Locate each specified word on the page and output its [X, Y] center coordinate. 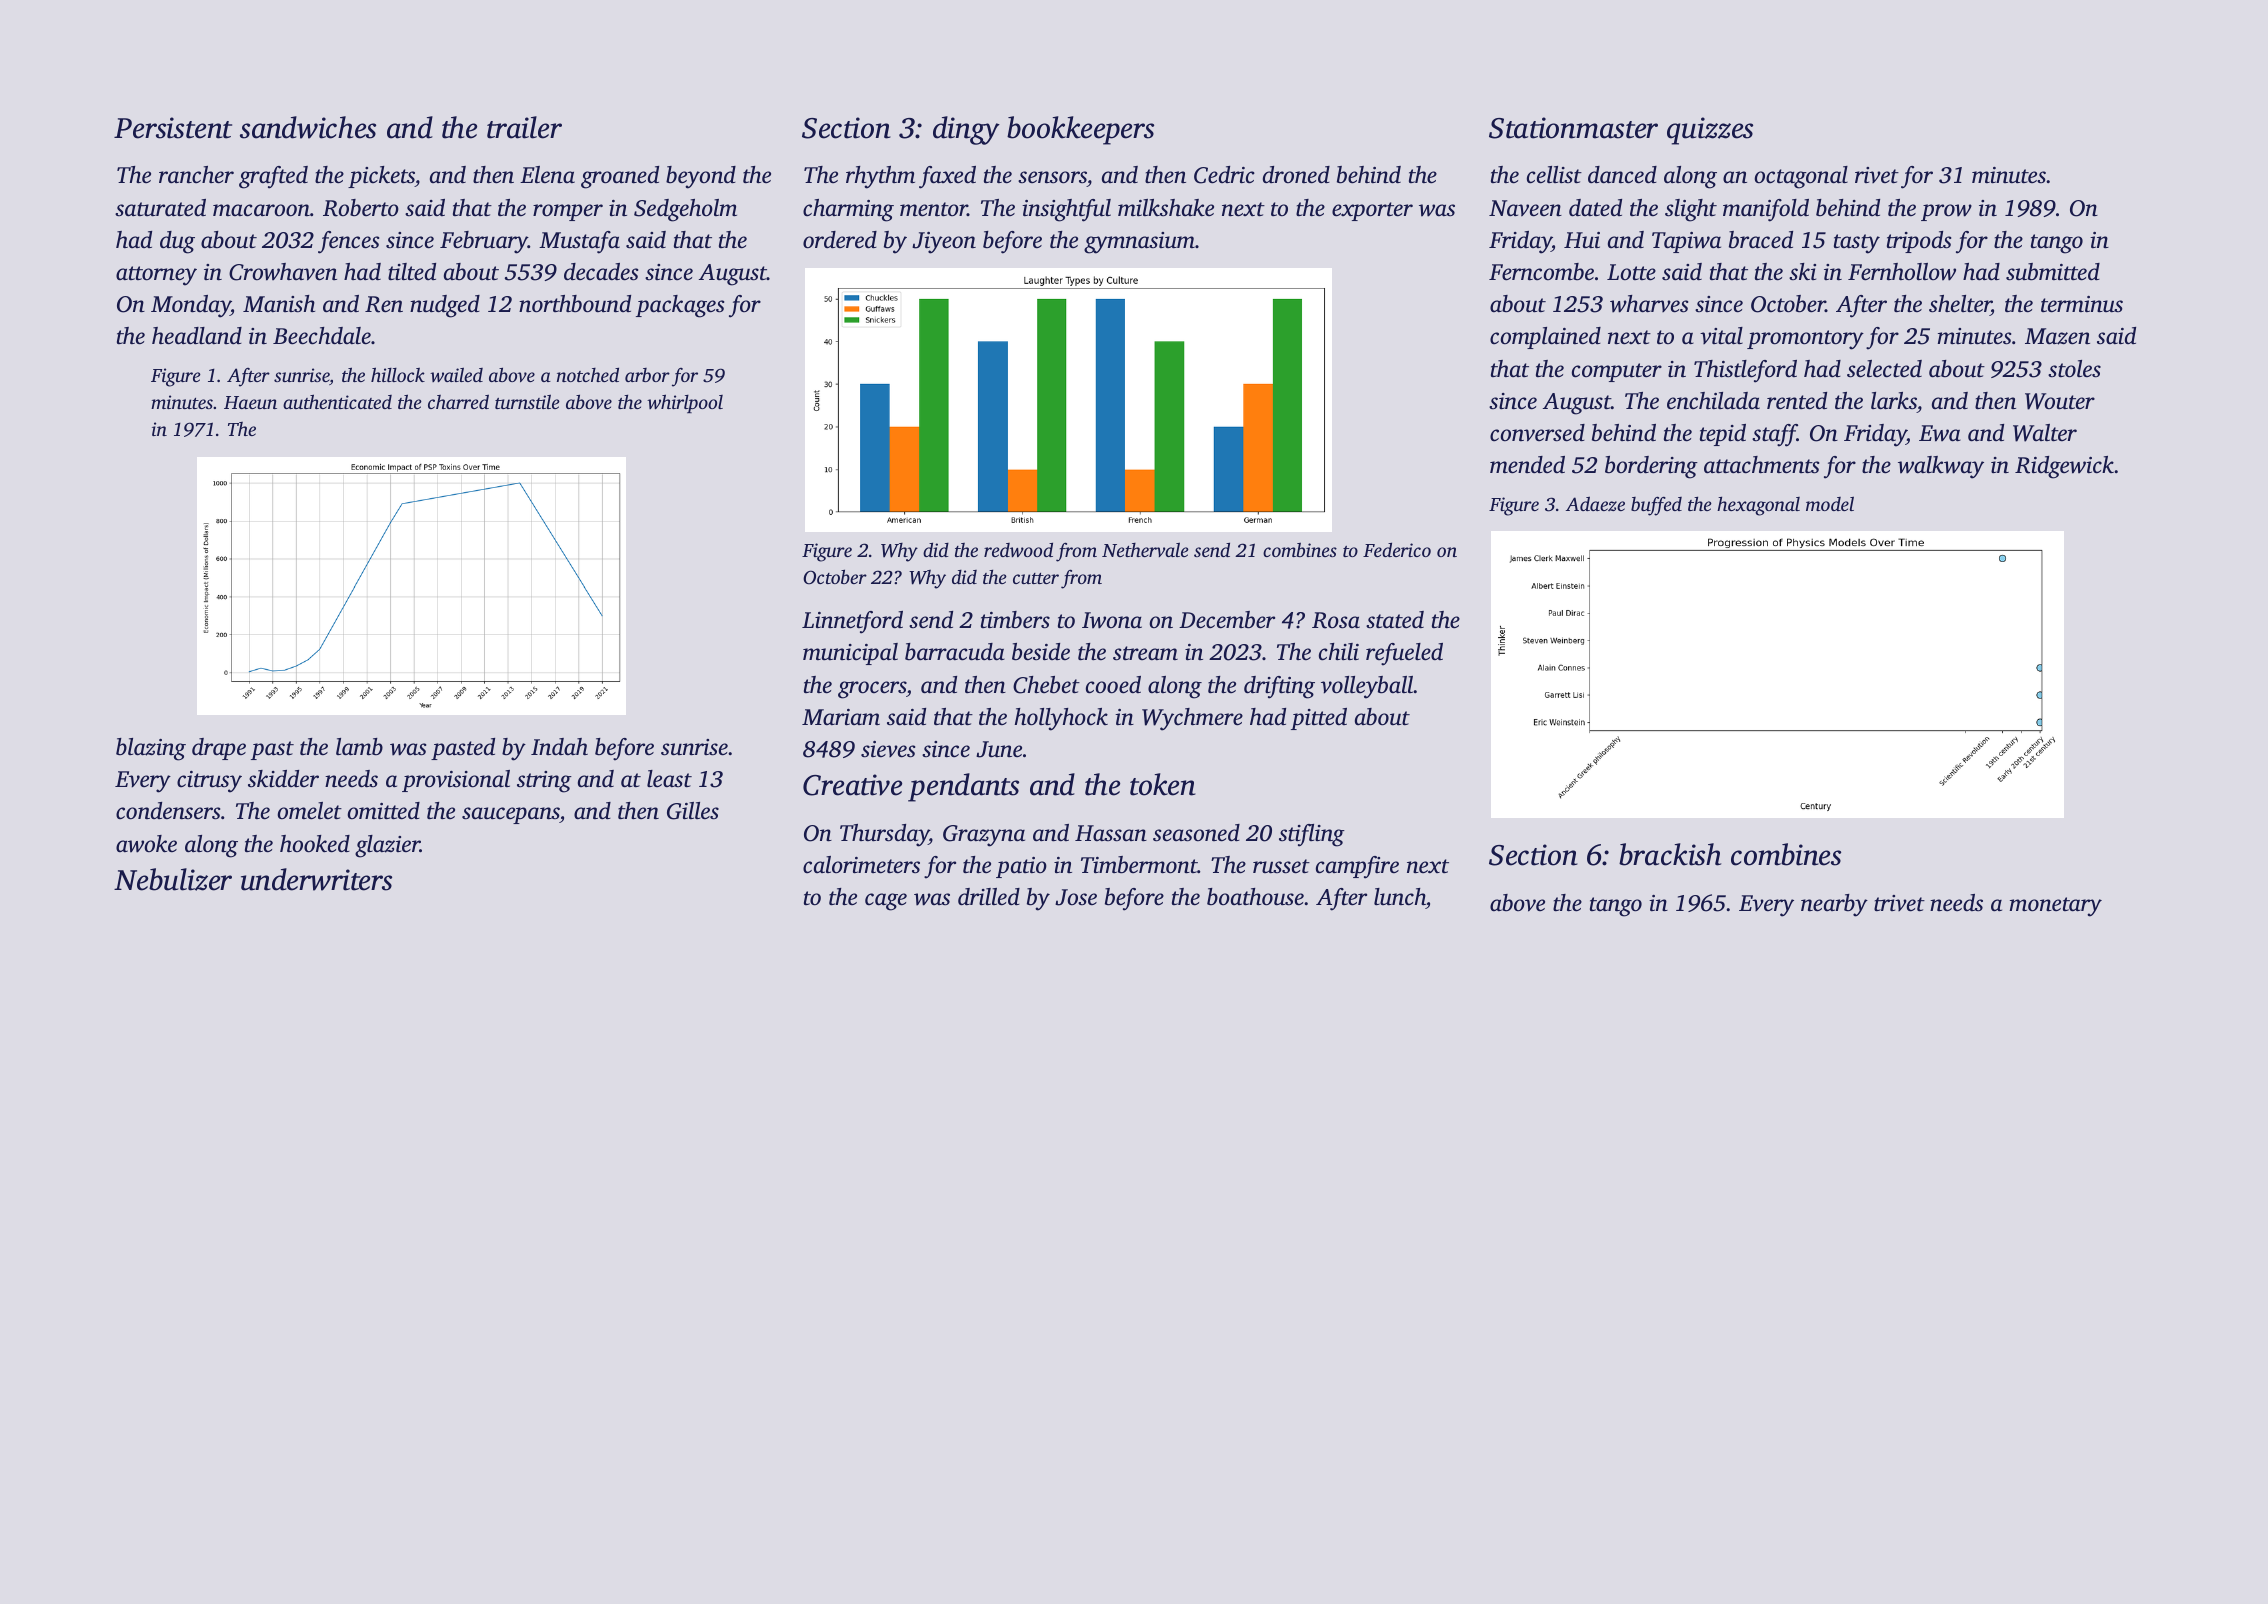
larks [1894, 401]
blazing [151, 749]
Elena [547, 175]
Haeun [250, 402]
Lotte [1631, 272]
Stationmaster [1573, 128]
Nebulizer [173, 879]
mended [1527, 465]
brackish [1670, 854]
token [1163, 784]
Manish [279, 304]
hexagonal [1758, 506]
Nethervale [1145, 549]
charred [458, 401]
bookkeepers [1080, 130]
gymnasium [1139, 243]
